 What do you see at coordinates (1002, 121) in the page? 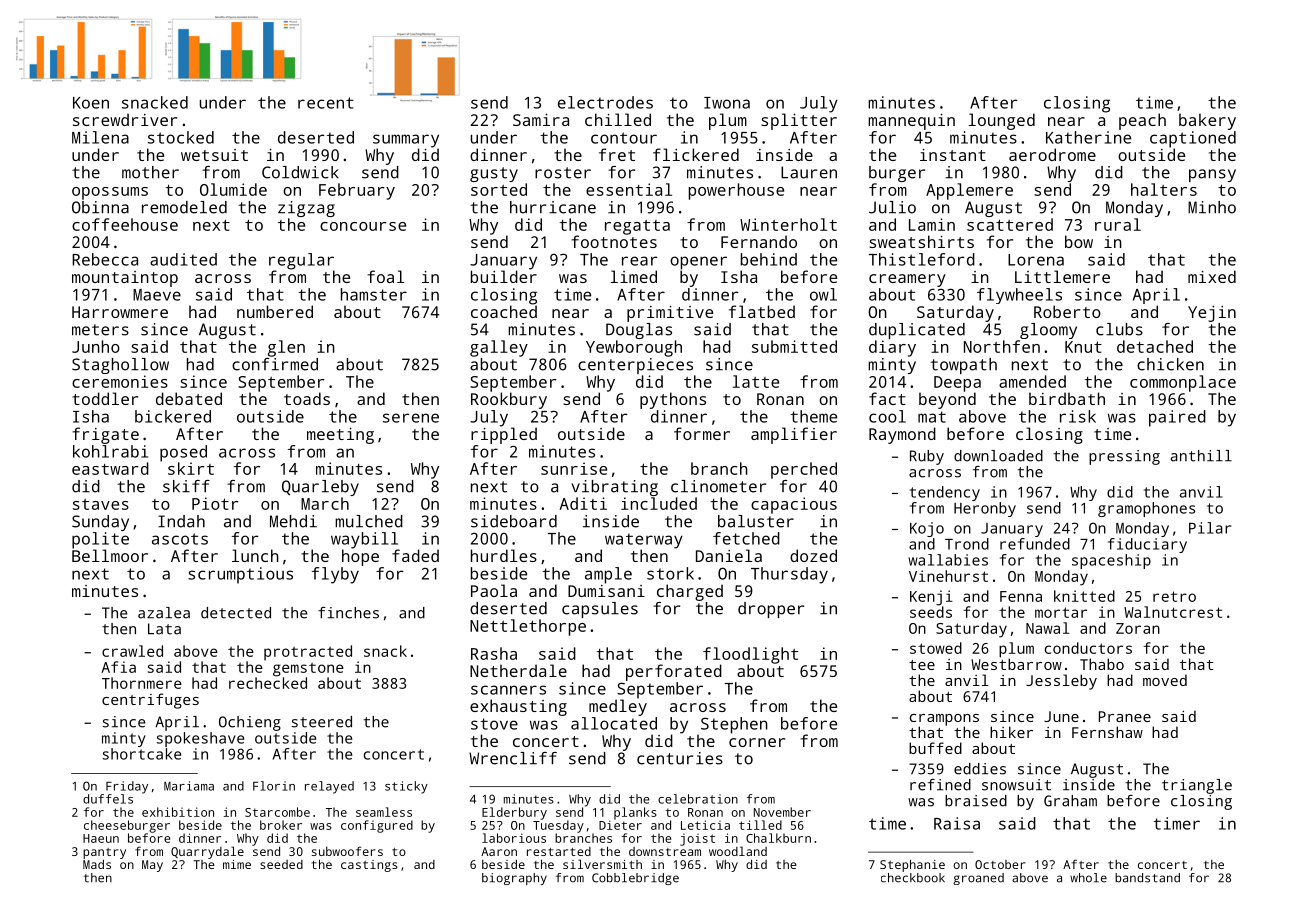
I see `lounged` at bounding box center [1002, 121].
